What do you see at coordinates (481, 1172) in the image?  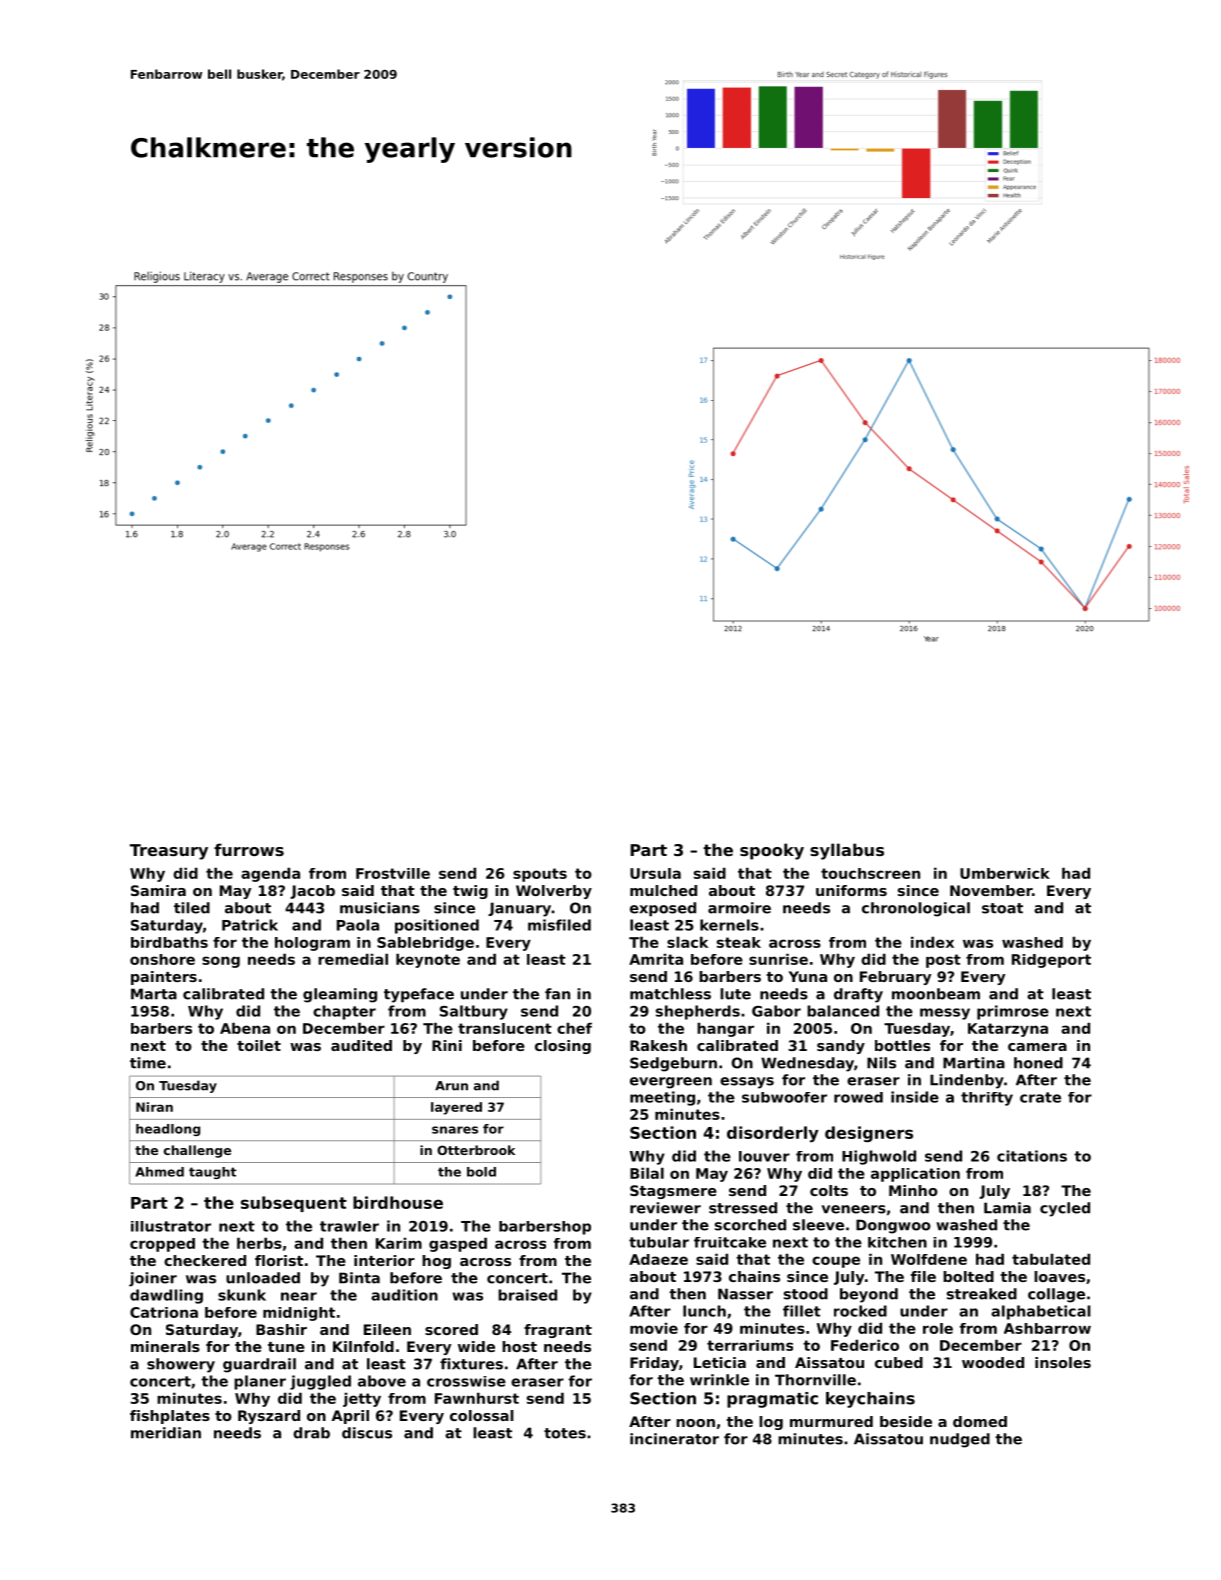 I see `bold` at bounding box center [481, 1172].
